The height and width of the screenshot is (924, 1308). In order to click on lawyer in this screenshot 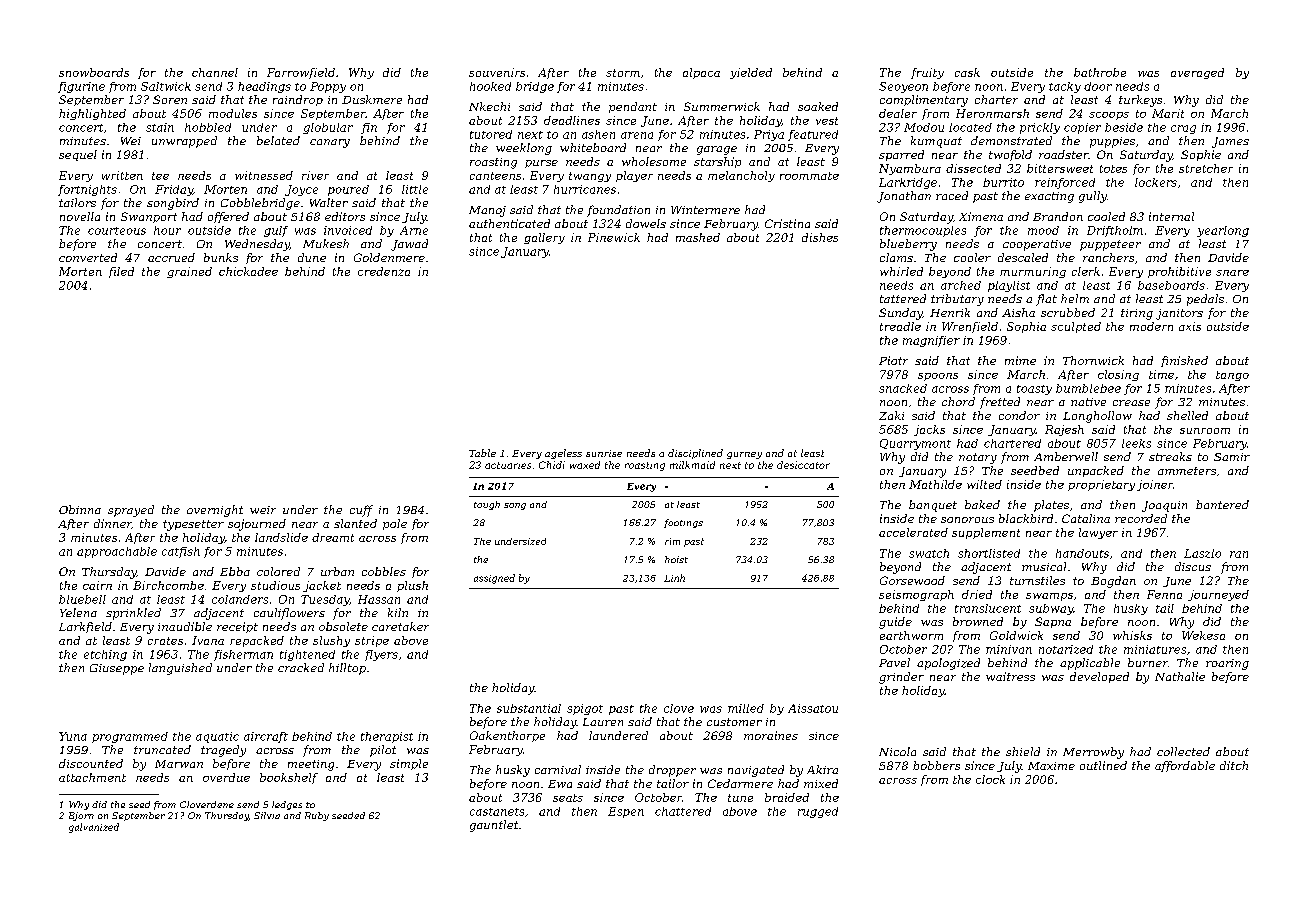, I will do `click(1098, 533)`.
